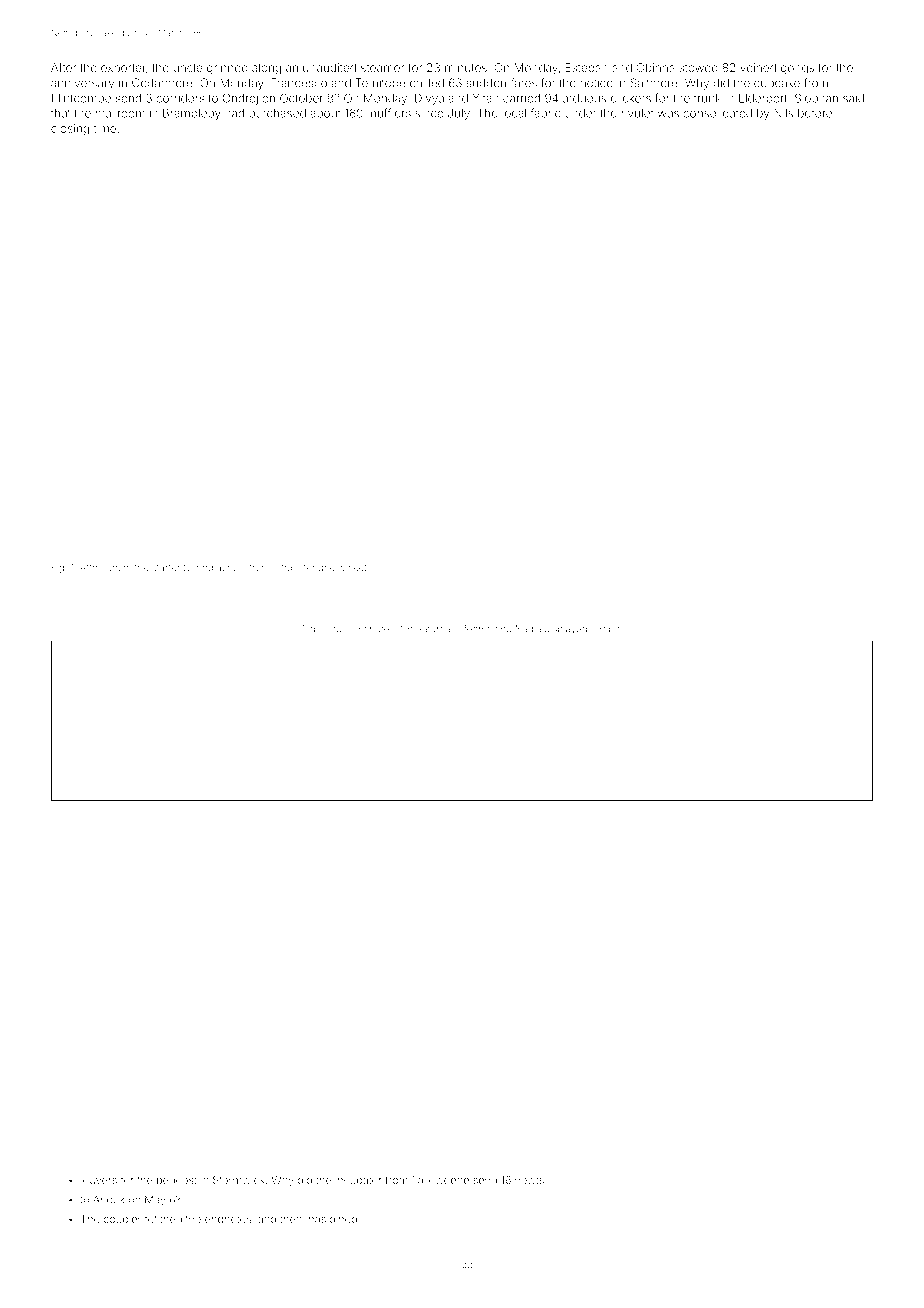 Image resolution: width=924 pixels, height=1308 pixels. I want to click on Fallowdene, so click(440, 1180).
